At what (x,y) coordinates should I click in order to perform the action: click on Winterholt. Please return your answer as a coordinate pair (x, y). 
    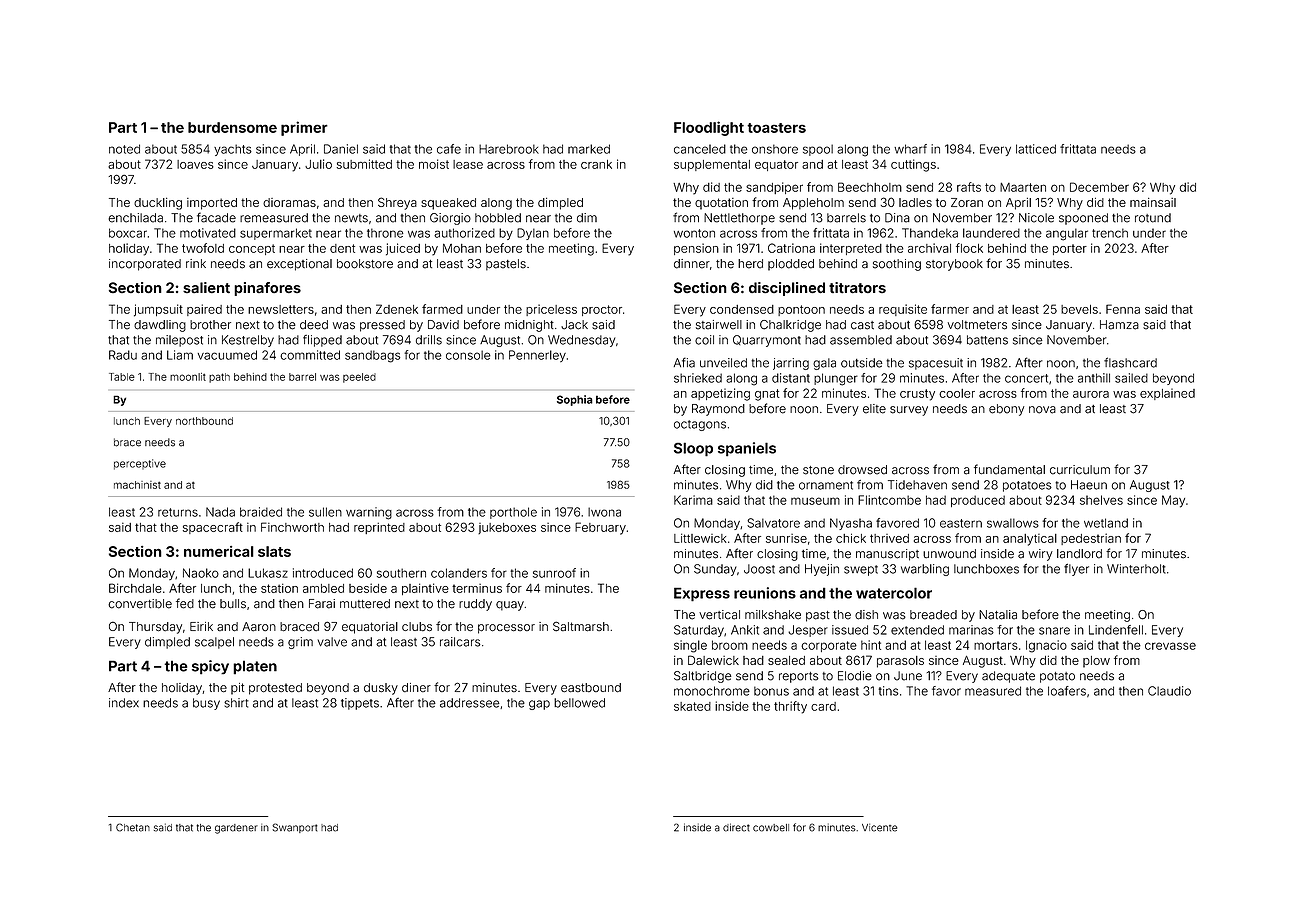
    Looking at the image, I should click on (1136, 569).
